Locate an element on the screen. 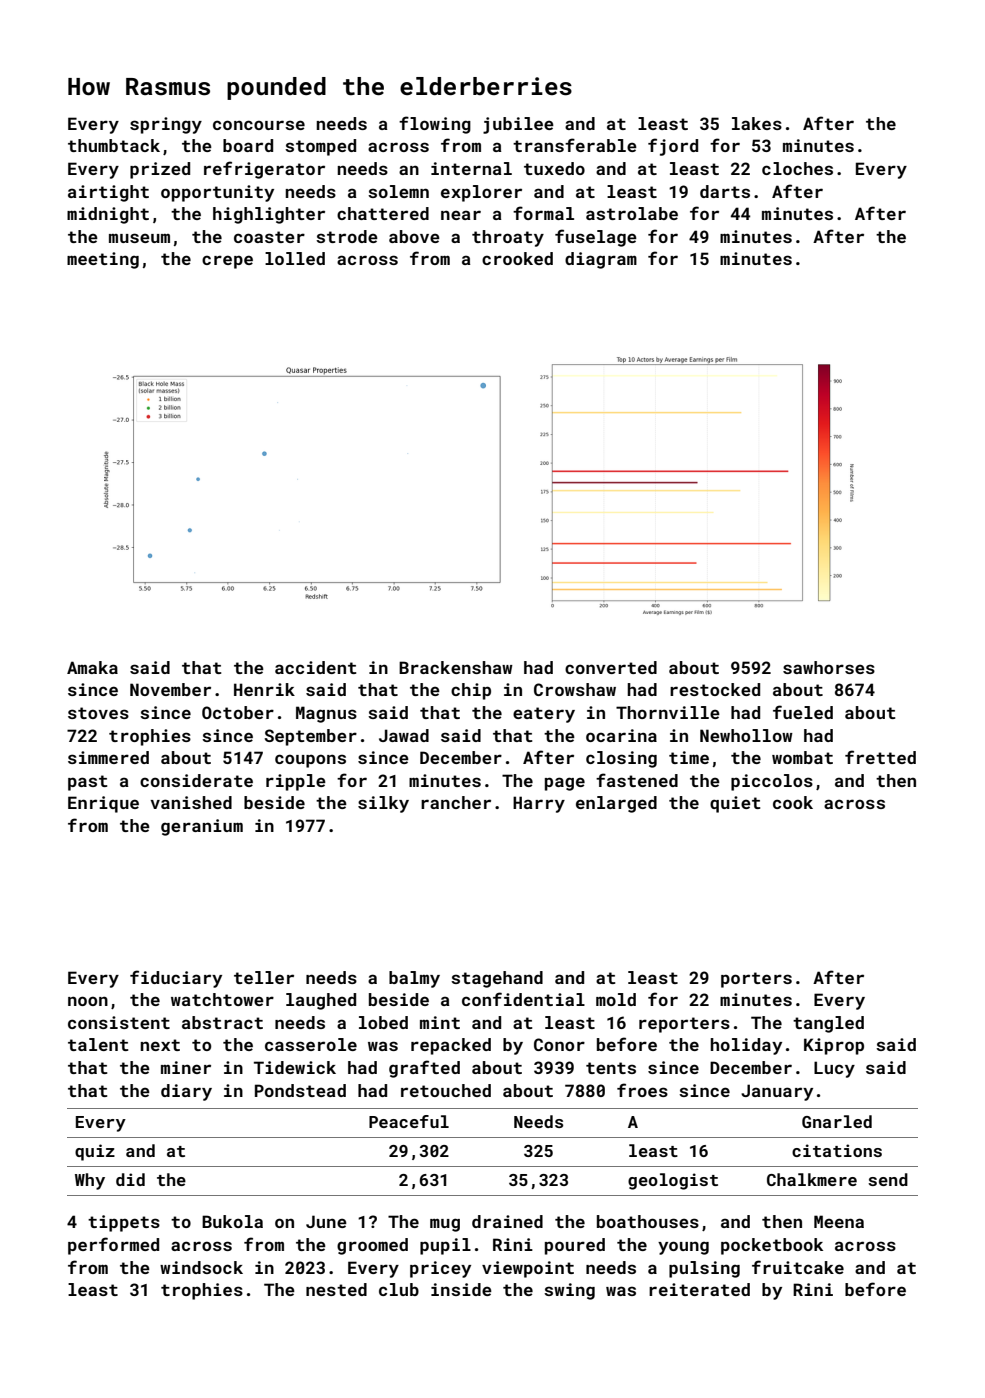  lakes is located at coordinates (757, 123).
